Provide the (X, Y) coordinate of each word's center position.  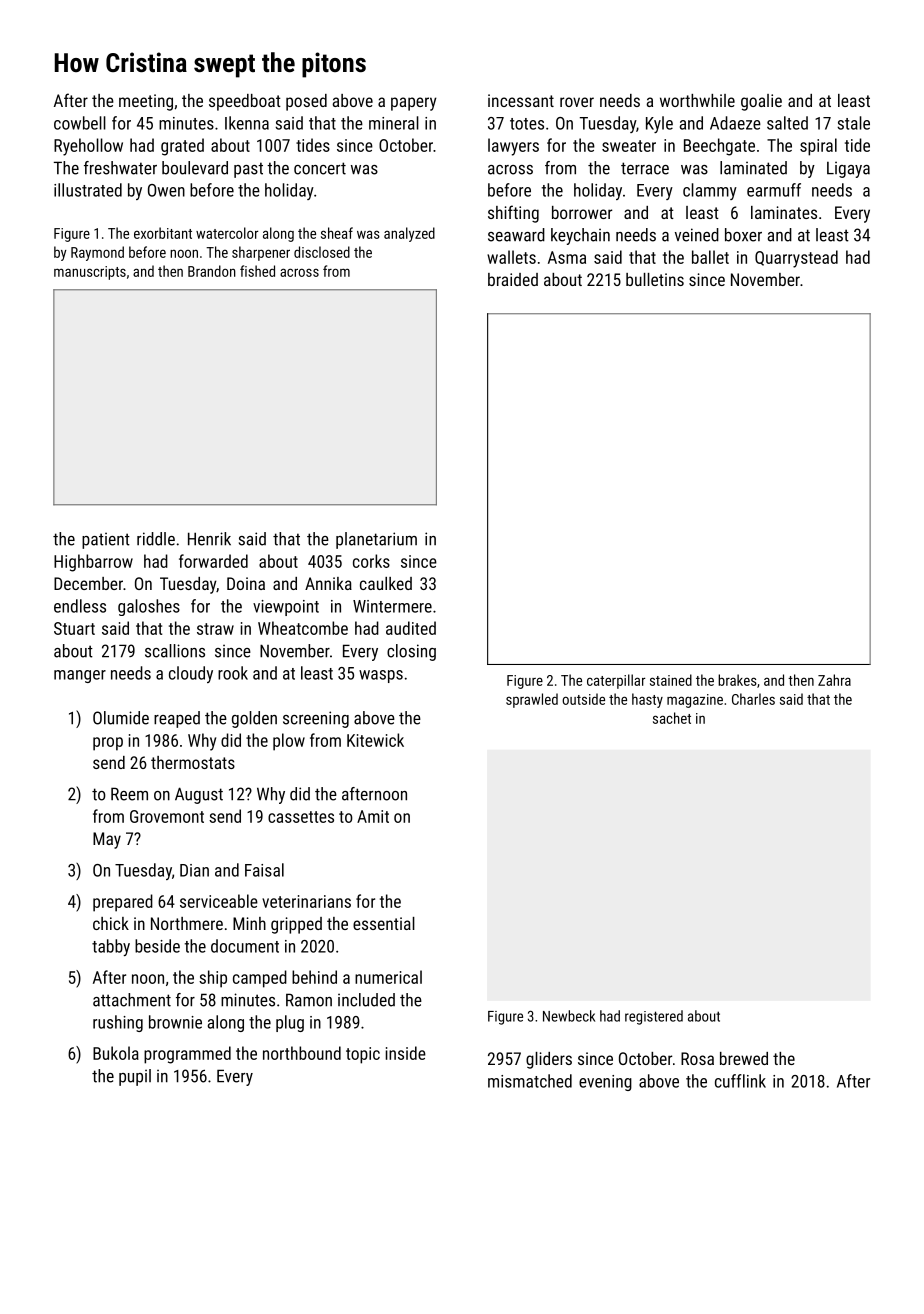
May (107, 840)
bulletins (655, 279)
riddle (156, 539)
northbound (302, 1053)
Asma (567, 257)
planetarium (376, 540)
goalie (761, 102)
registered (654, 1017)
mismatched (530, 1081)
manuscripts (90, 273)
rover (577, 102)
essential (384, 923)
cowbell (80, 123)
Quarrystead (796, 259)
